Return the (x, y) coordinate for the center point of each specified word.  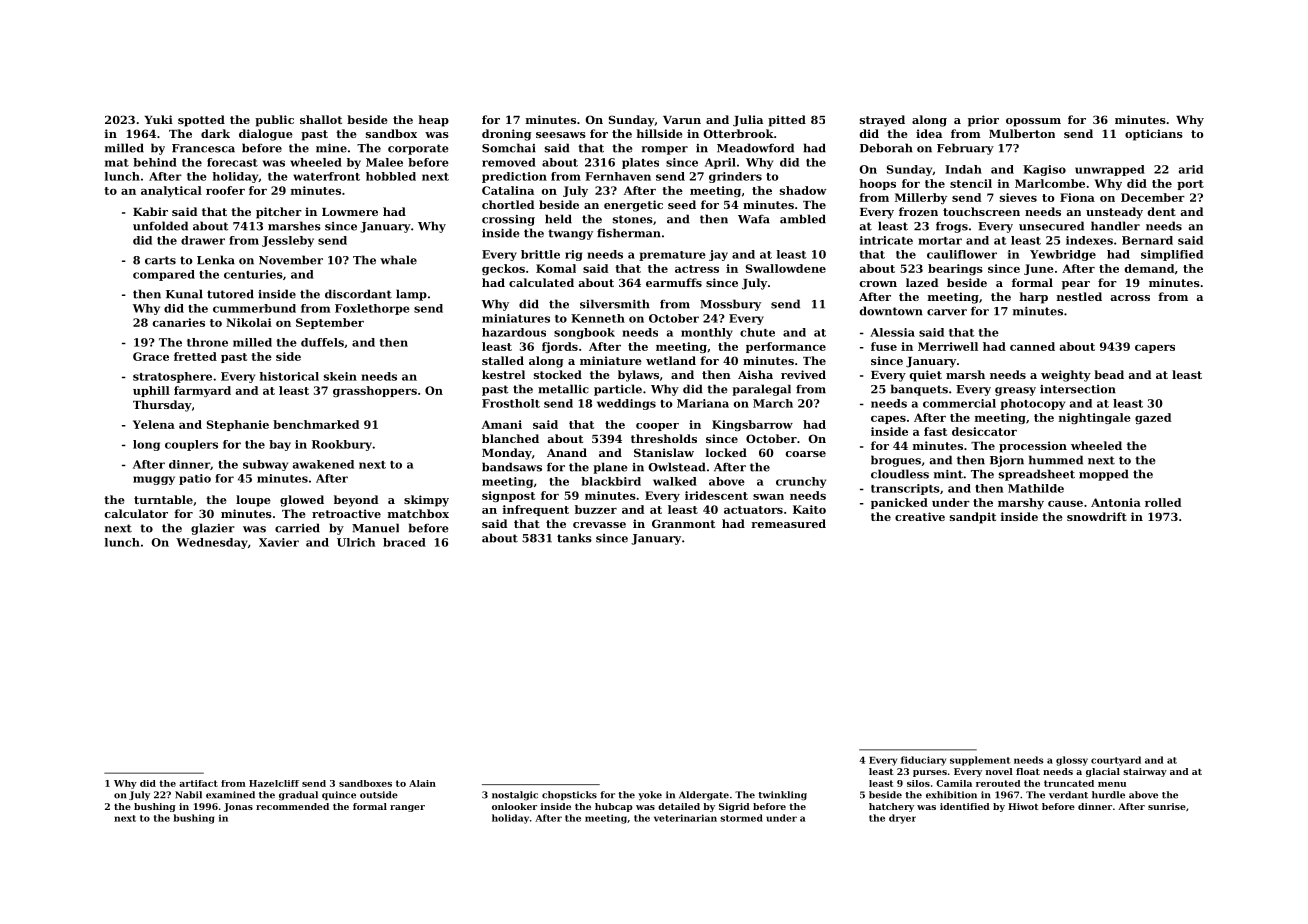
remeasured (788, 523)
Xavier (279, 542)
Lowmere (350, 212)
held (558, 219)
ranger (407, 808)
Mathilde (1036, 488)
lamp (411, 295)
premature (672, 256)
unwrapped (1110, 170)
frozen (918, 211)
